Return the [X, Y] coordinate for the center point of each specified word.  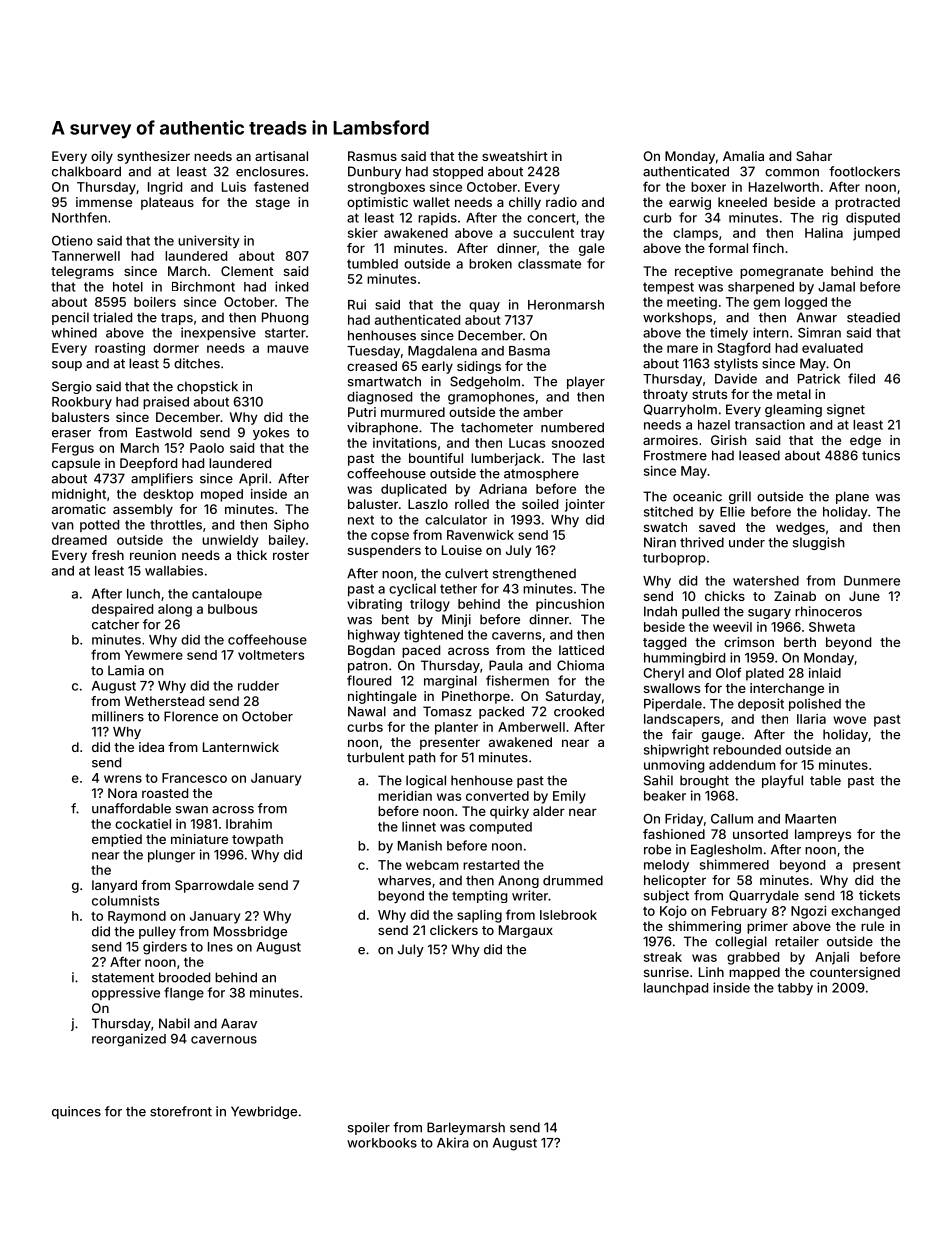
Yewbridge [264, 1112]
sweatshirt [515, 156]
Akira [453, 1142]
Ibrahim [249, 824]
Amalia [743, 156]
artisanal [281, 156]
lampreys [823, 835]
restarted [491, 865]
